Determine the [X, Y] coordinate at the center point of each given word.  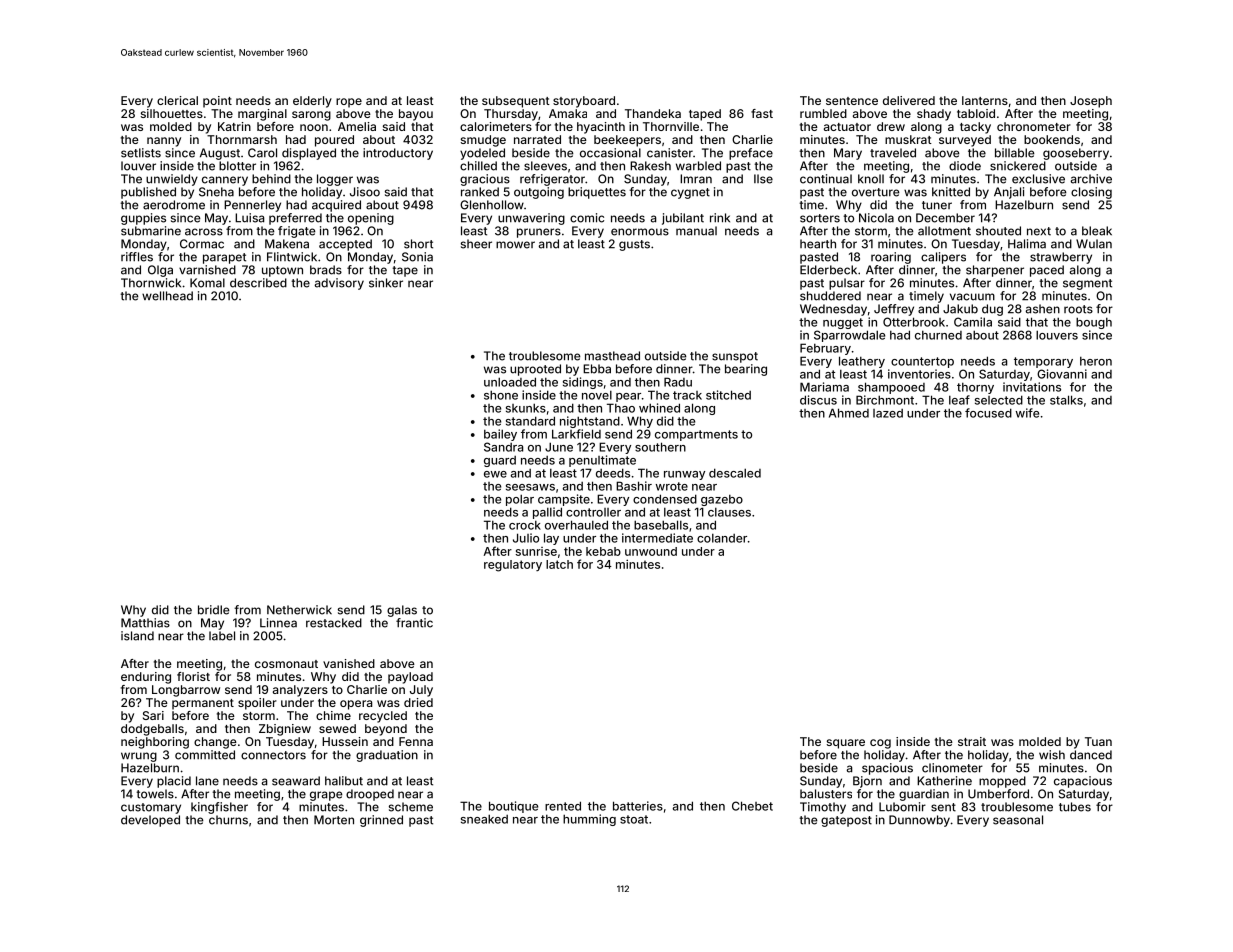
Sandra [503, 447]
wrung [139, 757]
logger [335, 180]
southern [660, 447]
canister [670, 153]
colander [722, 538]
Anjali [1009, 193]
